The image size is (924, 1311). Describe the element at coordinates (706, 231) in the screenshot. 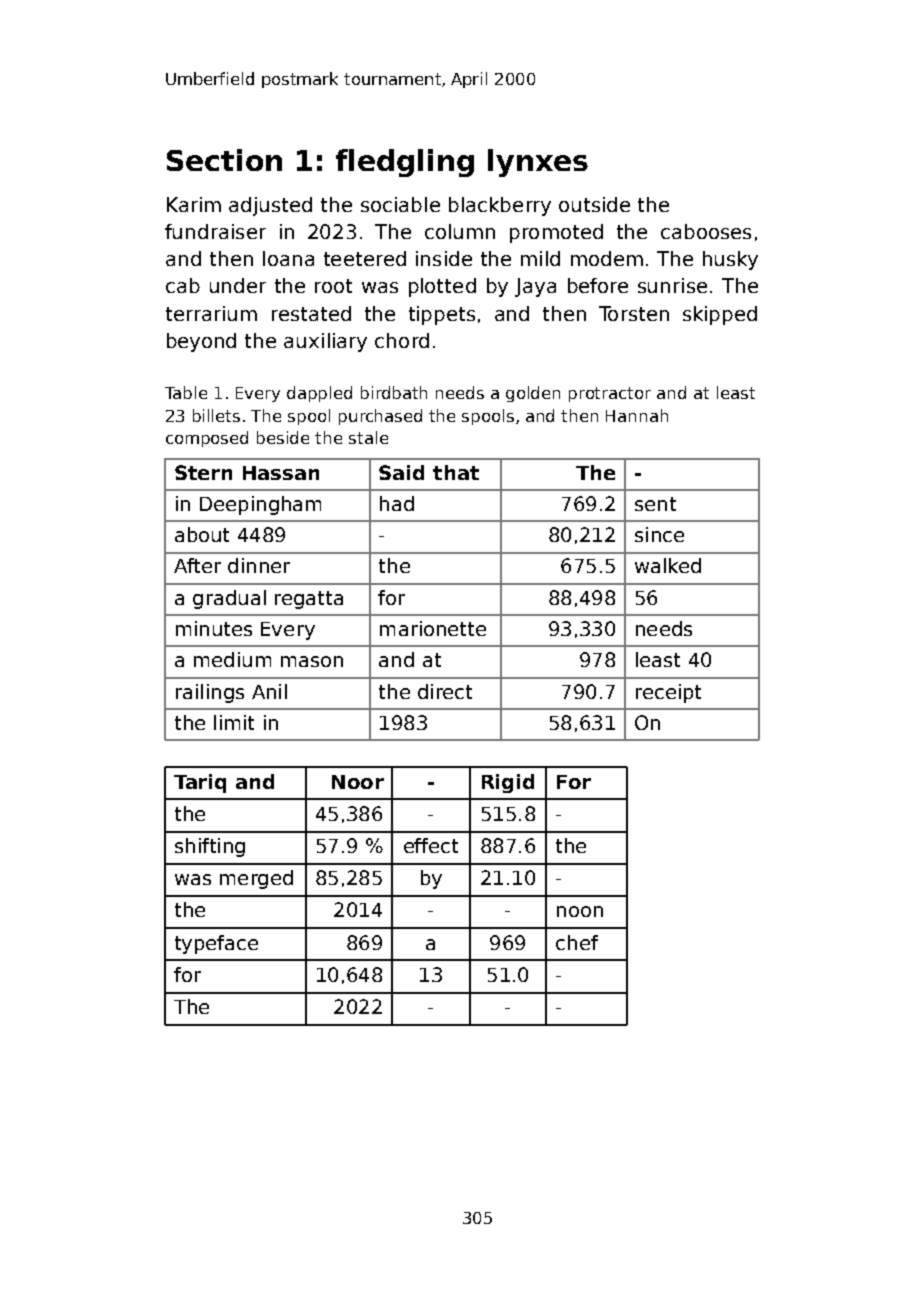

I see `cabooses` at that location.
